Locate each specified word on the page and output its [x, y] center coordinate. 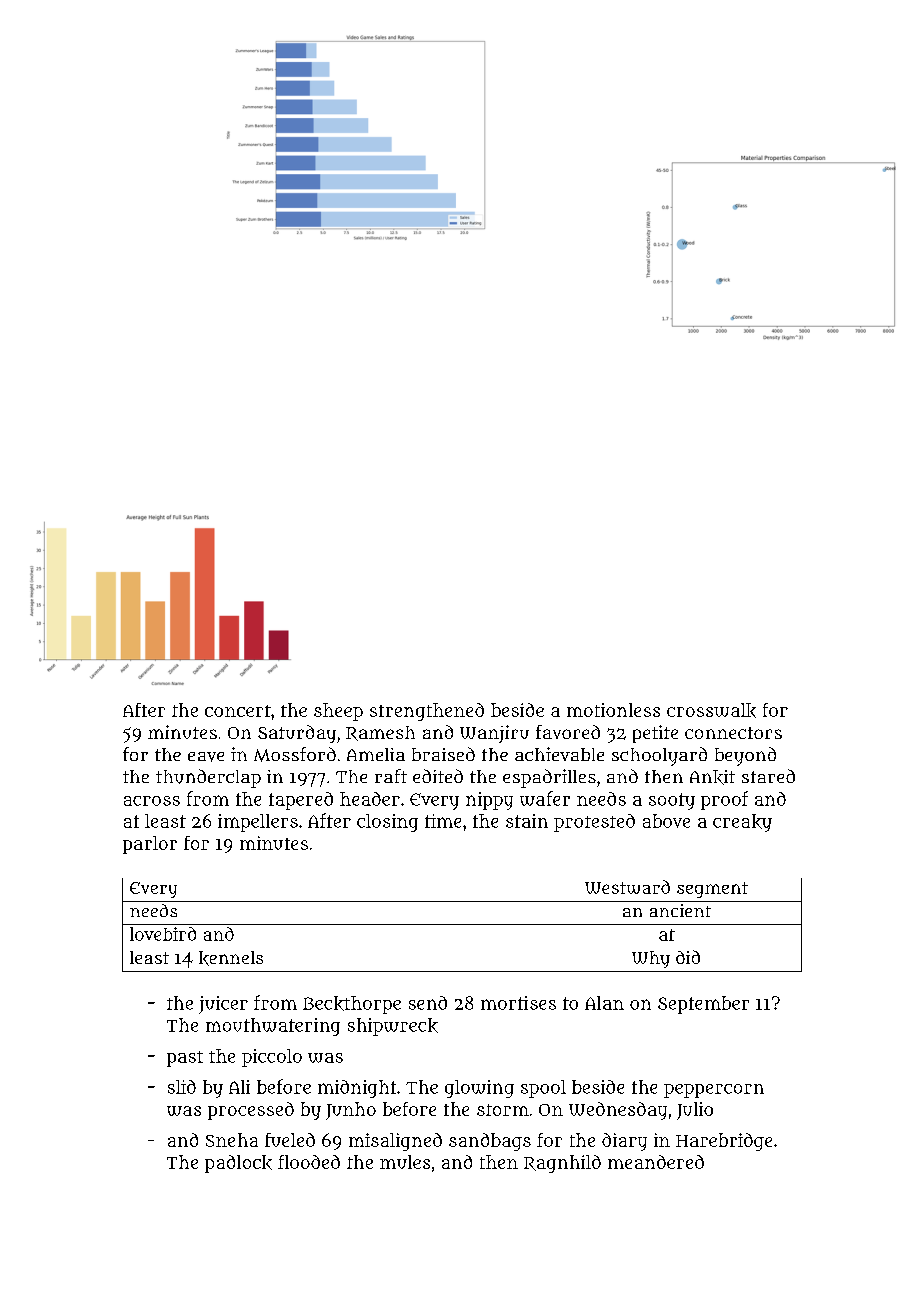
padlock [238, 1164]
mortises [518, 1003]
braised [443, 754]
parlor [150, 845]
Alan [604, 1003]
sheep [338, 712]
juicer [223, 1005]
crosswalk [711, 710]
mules [405, 1162]
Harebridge [724, 1142]
